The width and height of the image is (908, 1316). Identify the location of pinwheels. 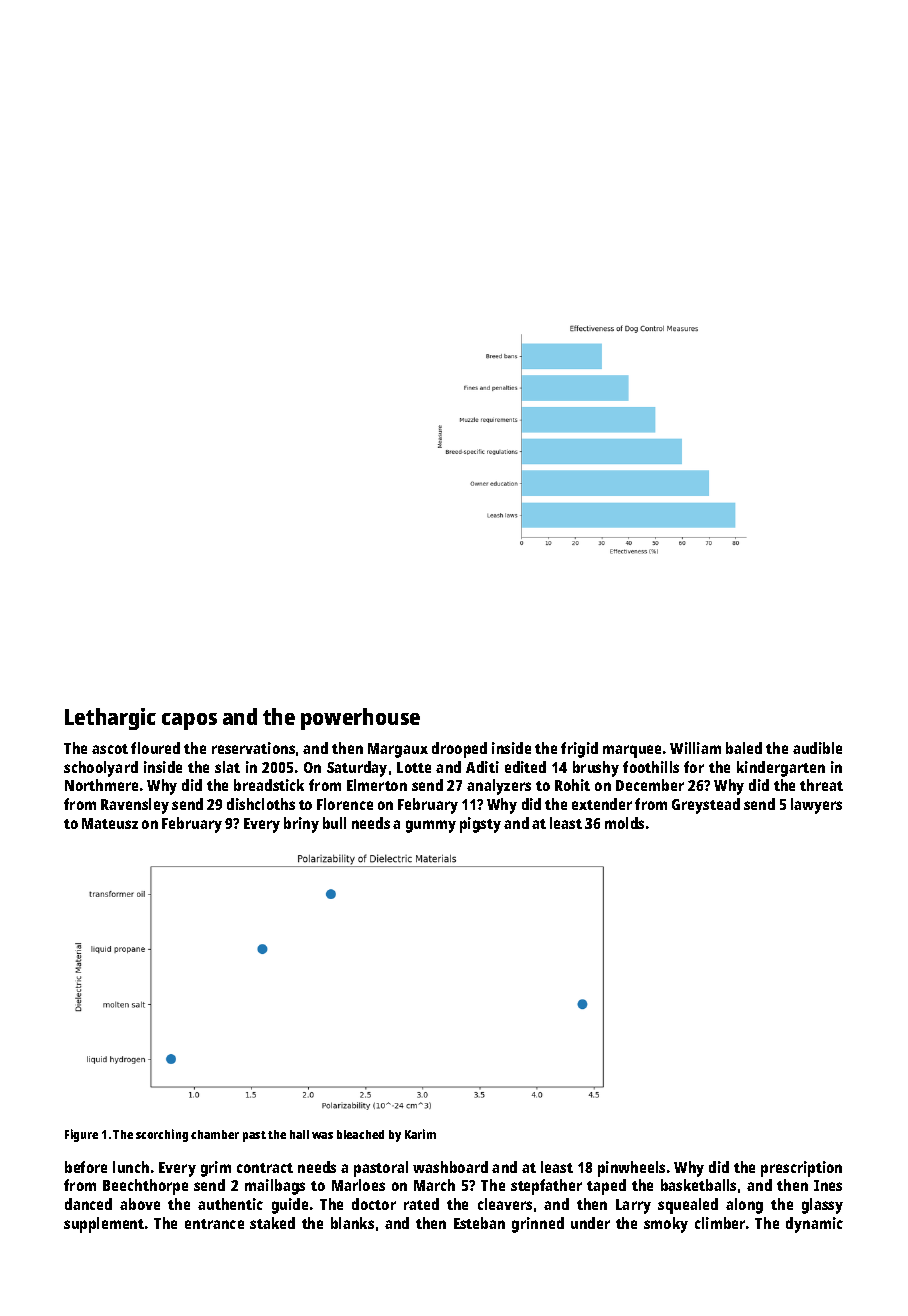
(631, 1169).
